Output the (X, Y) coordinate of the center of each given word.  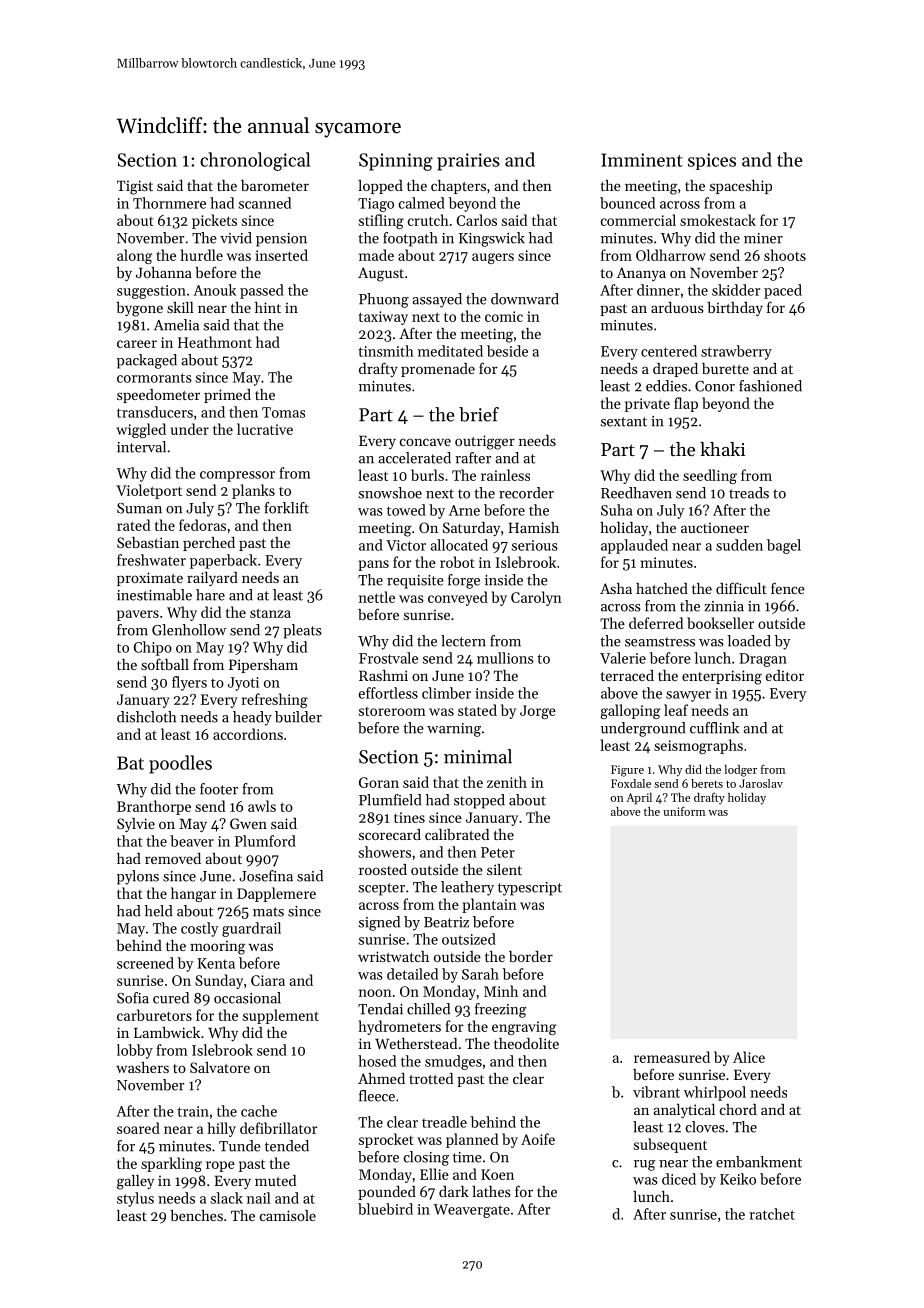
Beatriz (446, 922)
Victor (406, 545)
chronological (255, 161)
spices (712, 161)
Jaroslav (761, 783)
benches (196, 1215)
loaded (749, 641)
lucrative (265, 429)
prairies (468, 162)
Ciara (268, 980)
